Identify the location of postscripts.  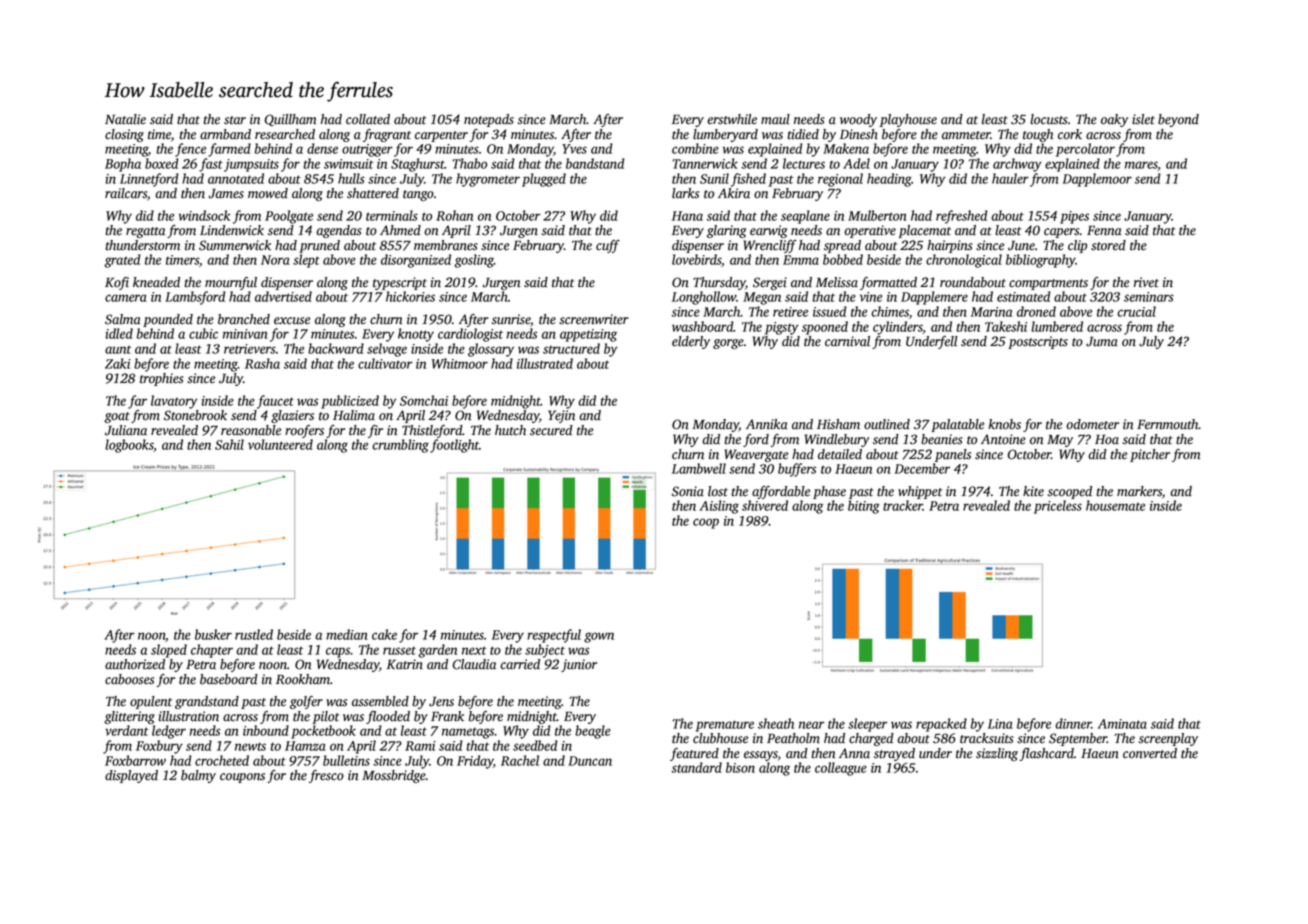
(1038, 342).
